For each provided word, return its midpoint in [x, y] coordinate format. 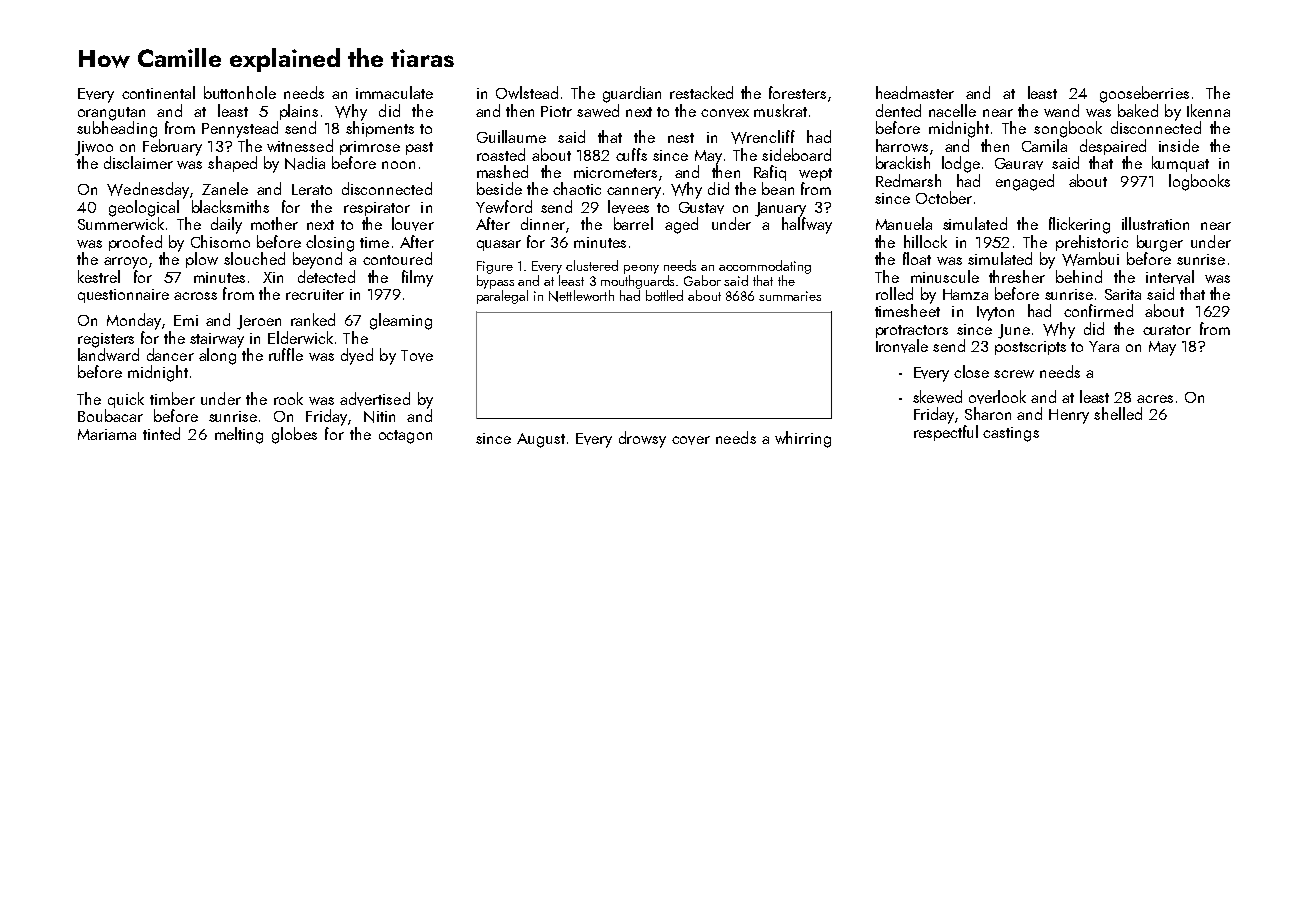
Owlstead [527, 92]
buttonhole [240, 92]
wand [1061, 110]
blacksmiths [230, 206]
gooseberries [1144, 94]
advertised [375, 399]
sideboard [796, 154]
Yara [1104, 346]
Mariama [107, 434]
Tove [417, 356]
